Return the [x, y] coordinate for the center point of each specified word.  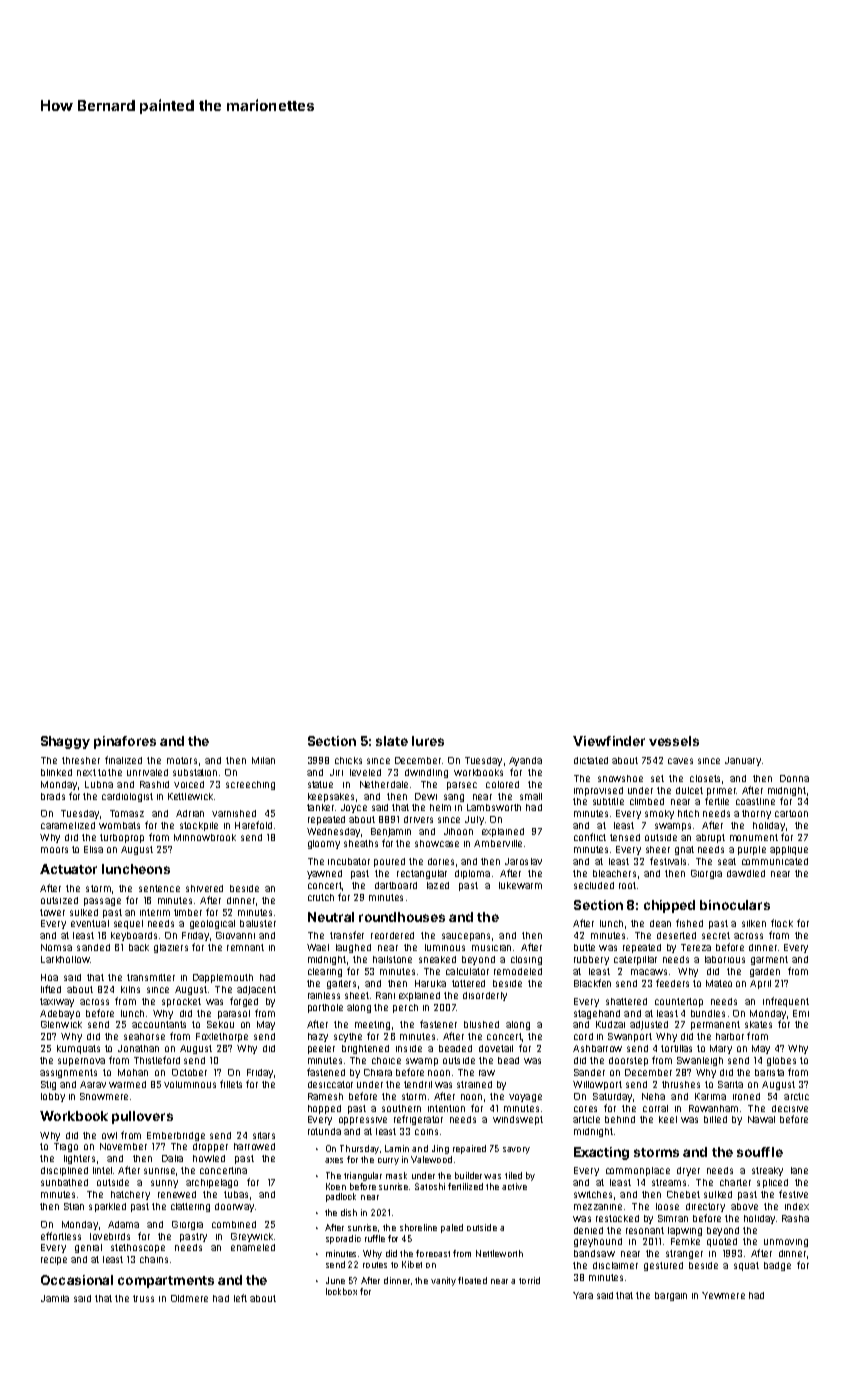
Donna [794, 778]
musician [491, 948]
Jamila [55, 1298]
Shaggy [65, 742]
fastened [326, 1072]
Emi [801, 1013]
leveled [365, 772]
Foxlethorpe [222, 1037]
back [139, 947]
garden [765, 972]
